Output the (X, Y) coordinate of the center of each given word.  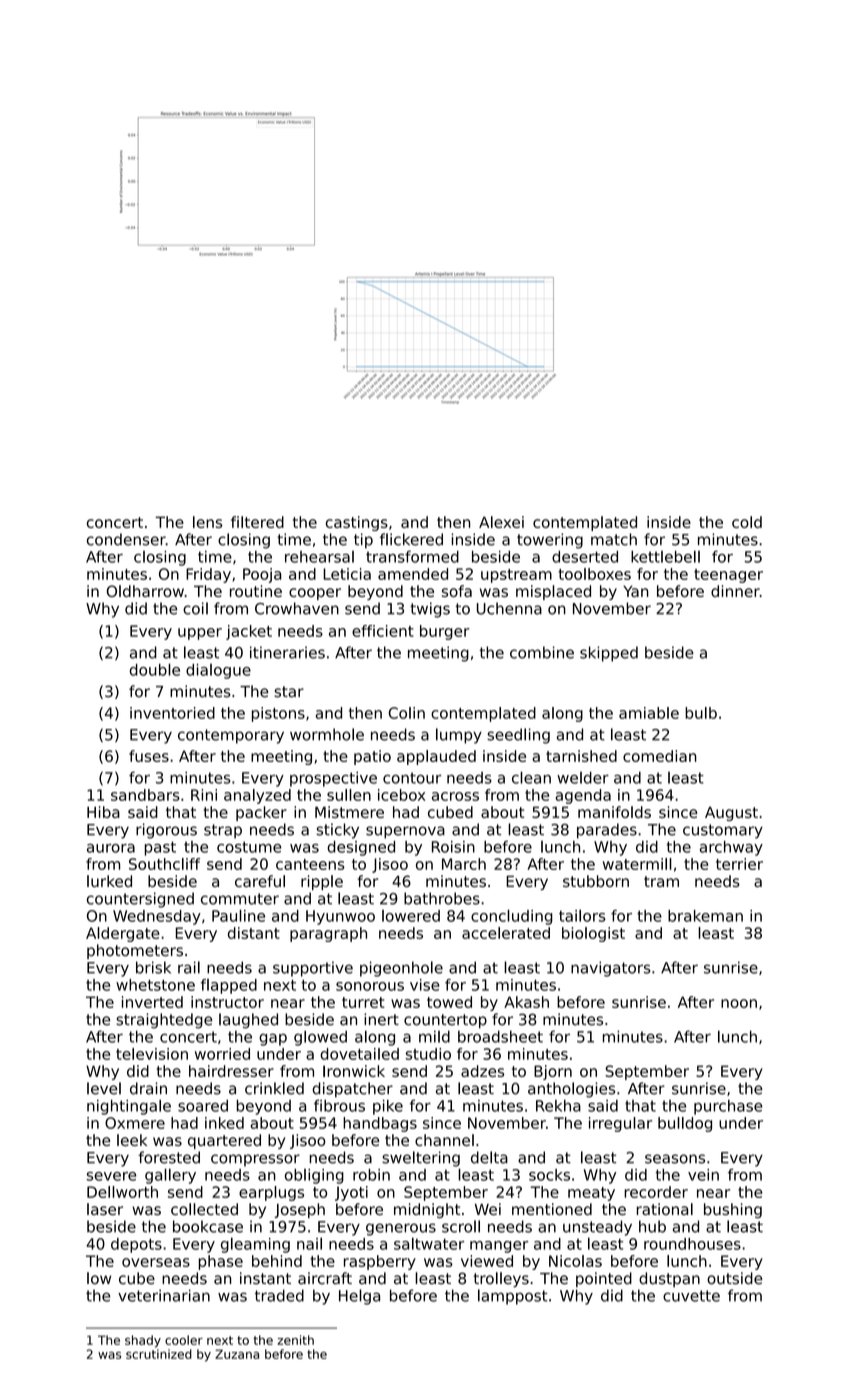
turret (363, 1002)
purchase (728, 1107)
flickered (411, 539)
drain (148, 1088)
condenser (126, 539)
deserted (585, 557)
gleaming (255, 1245)
